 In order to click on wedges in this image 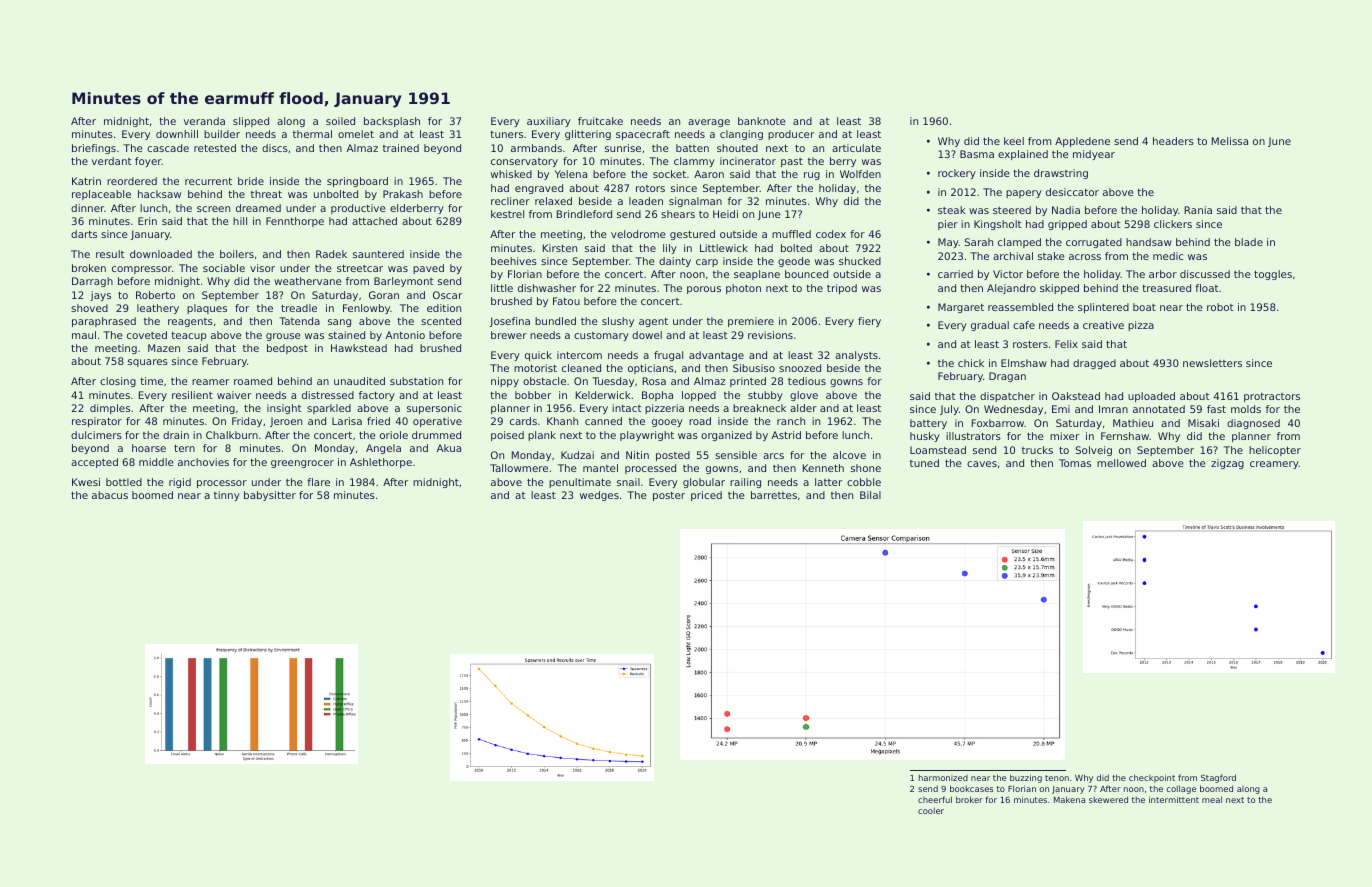, I will do `click(599, 496)`.
